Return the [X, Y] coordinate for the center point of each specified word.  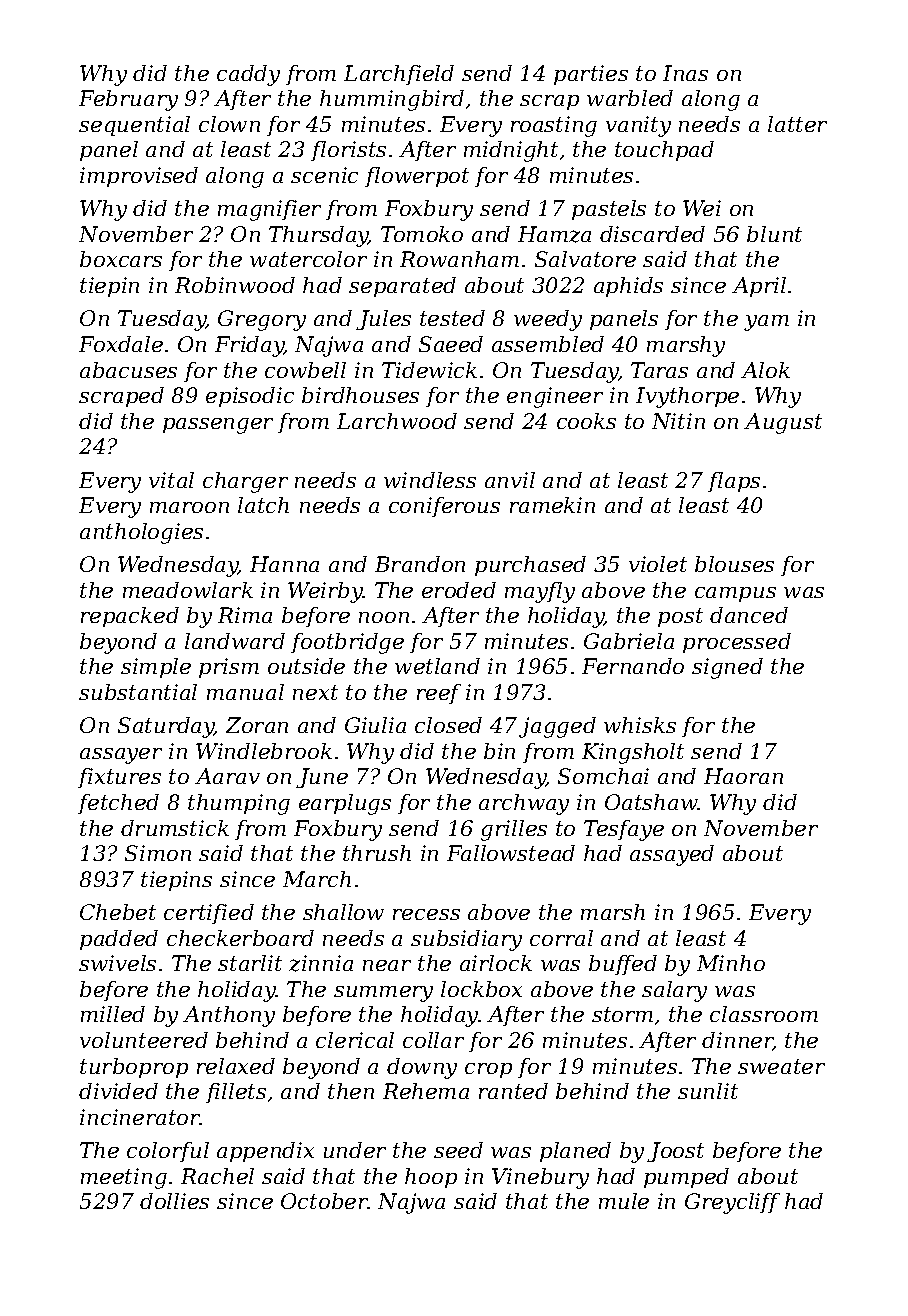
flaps [734, 482]
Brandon [420, 564]
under [355, 1150]
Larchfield [399, 75]
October [324, 1201]
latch [263, 505]
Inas [685, 73]
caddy [248, 75]
